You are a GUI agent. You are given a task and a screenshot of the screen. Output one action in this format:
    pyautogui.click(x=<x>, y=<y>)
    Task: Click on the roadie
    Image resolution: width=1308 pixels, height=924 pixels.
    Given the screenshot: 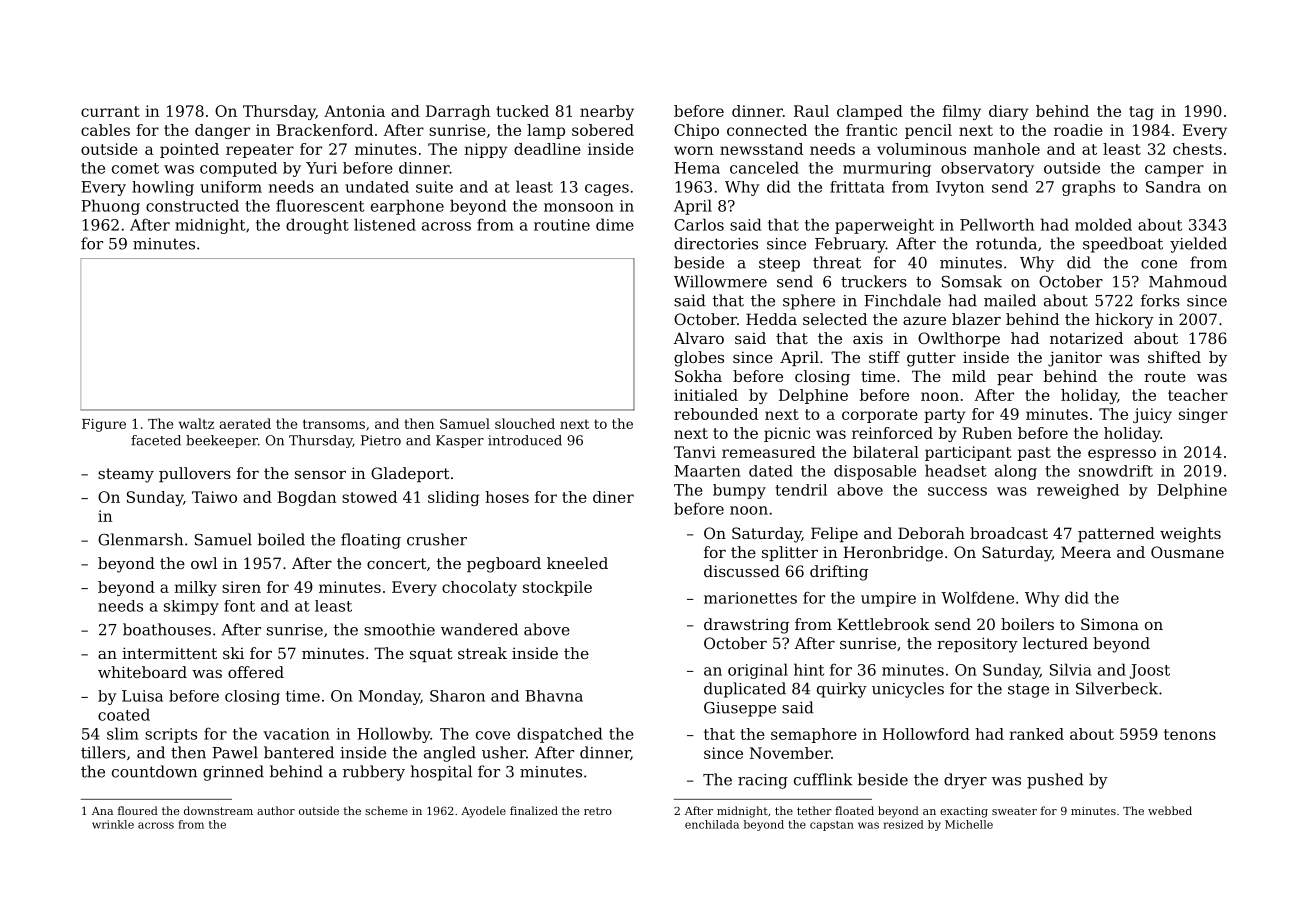 What is the action you would take?
    pyautogui.click(x=1078, y=130)
